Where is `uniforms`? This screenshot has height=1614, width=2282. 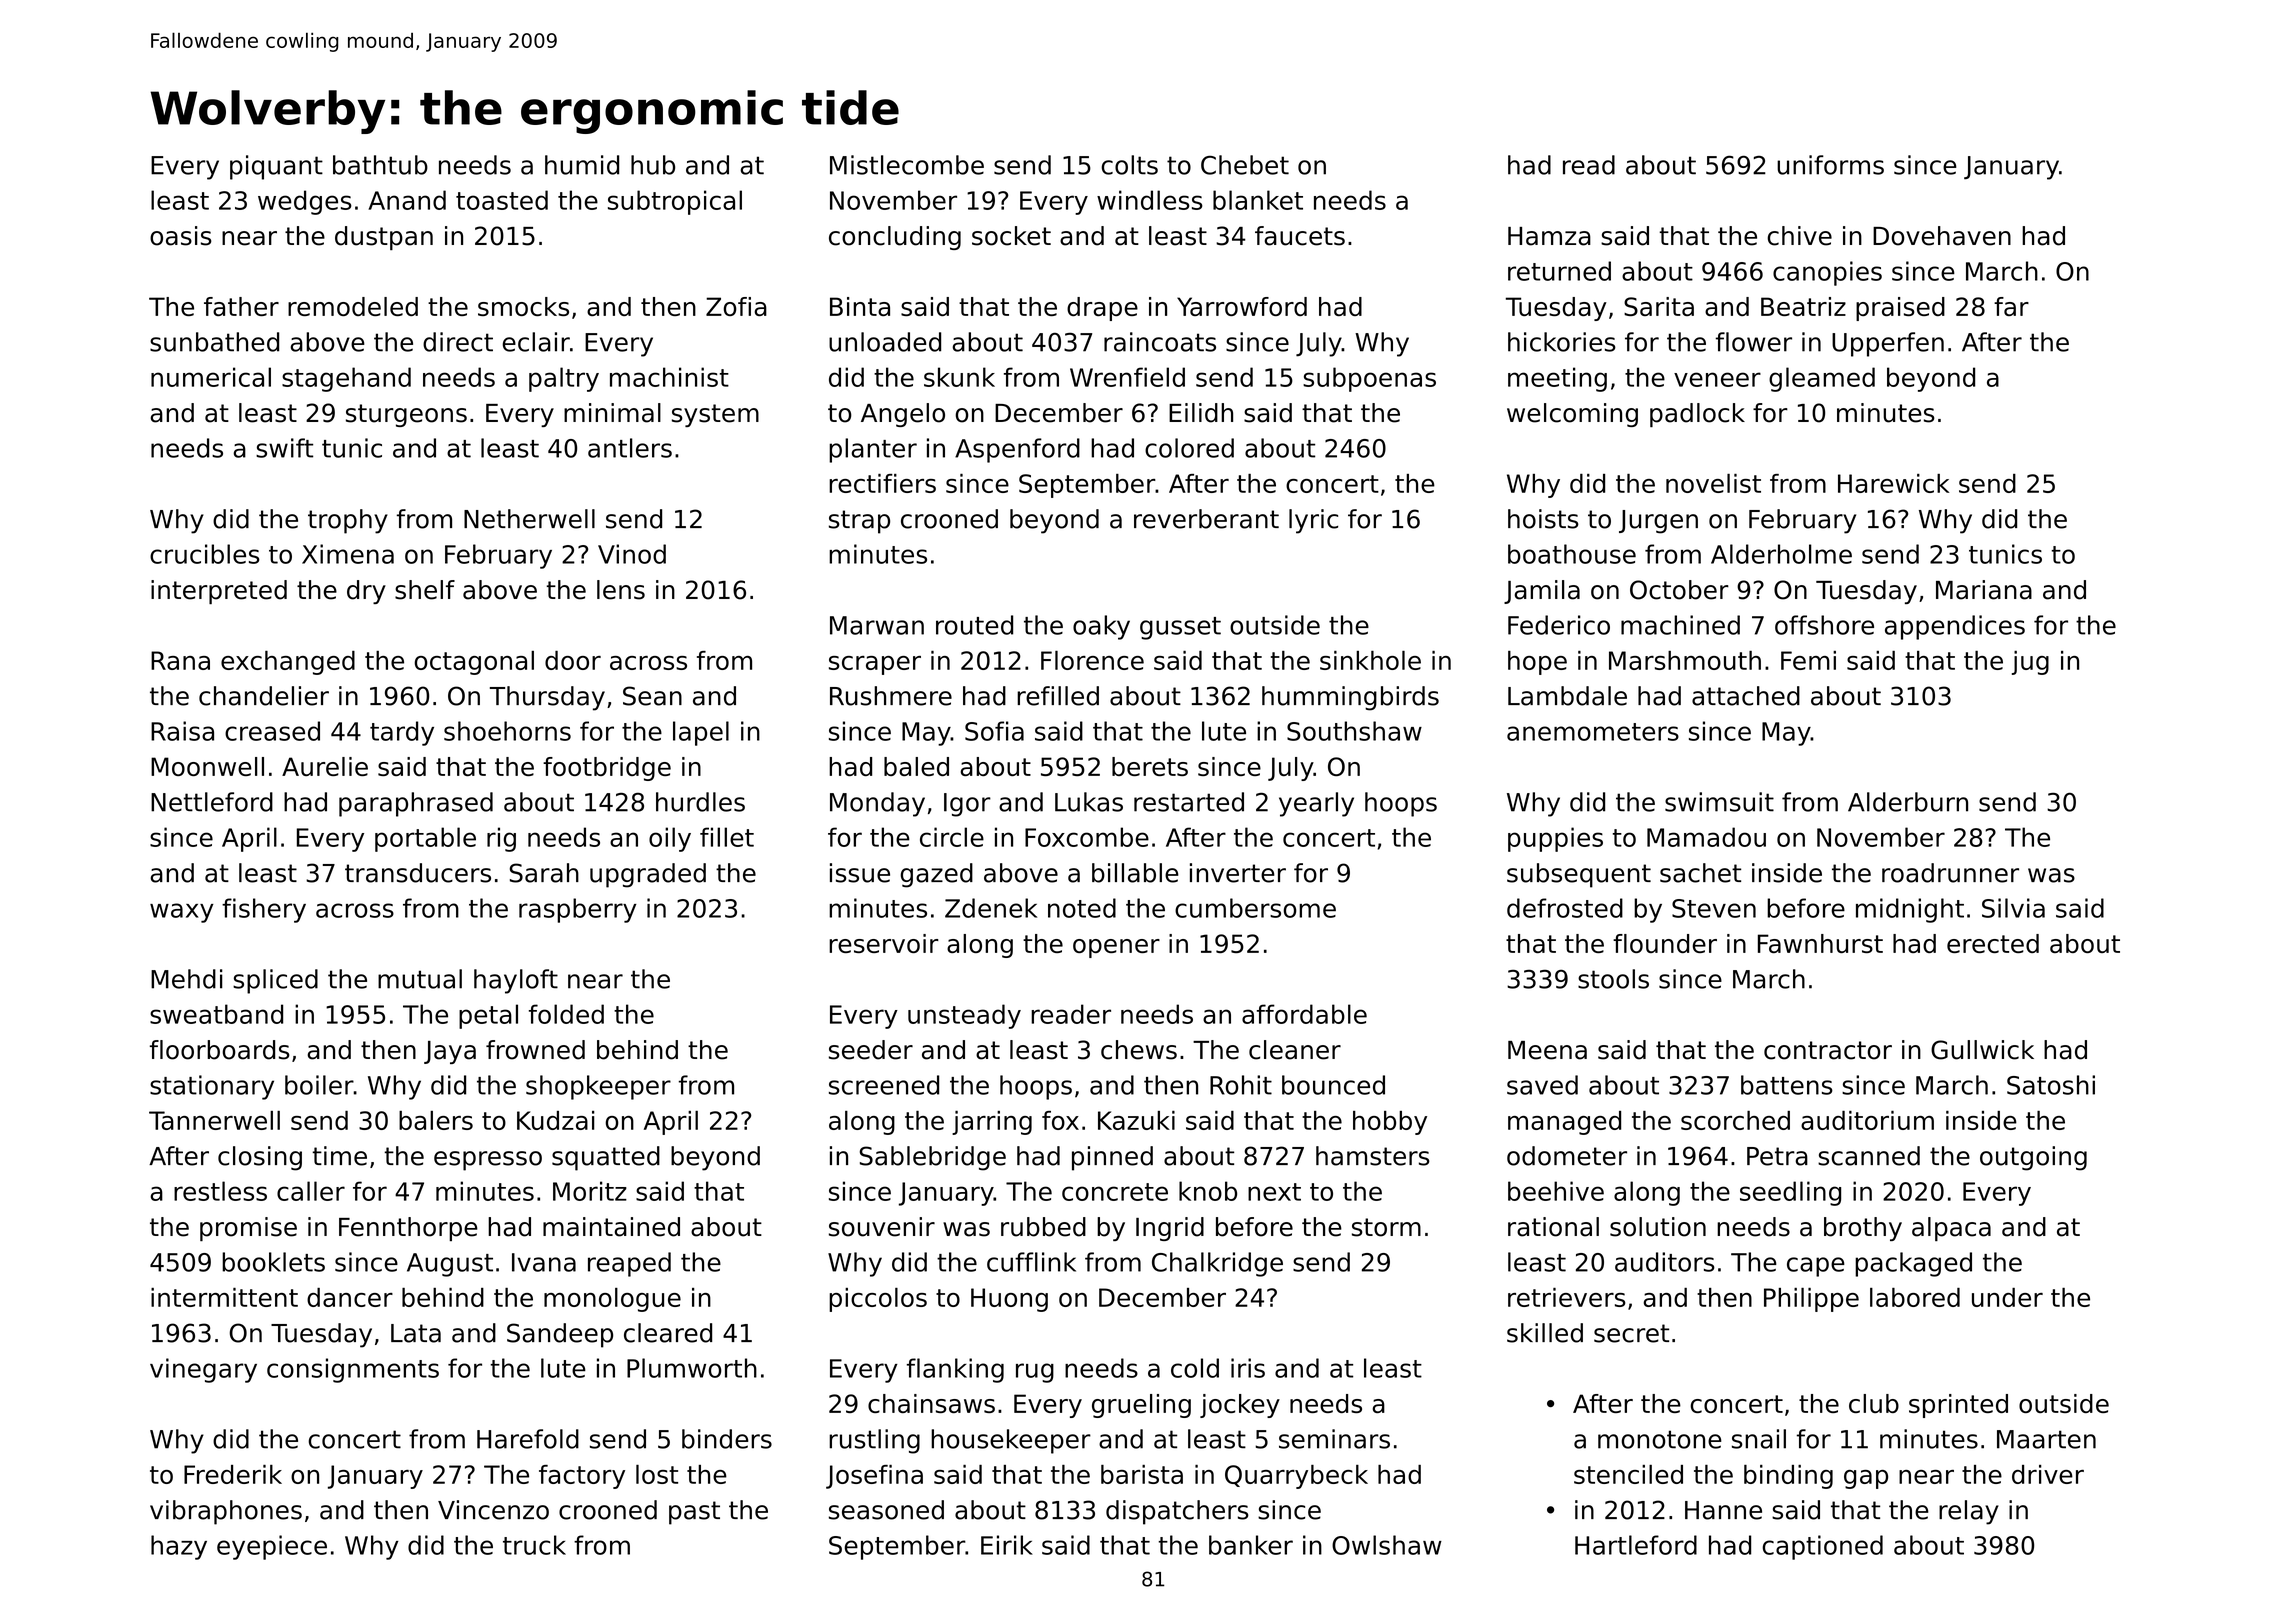 uniforms is located at coordinates (1830, 165).
